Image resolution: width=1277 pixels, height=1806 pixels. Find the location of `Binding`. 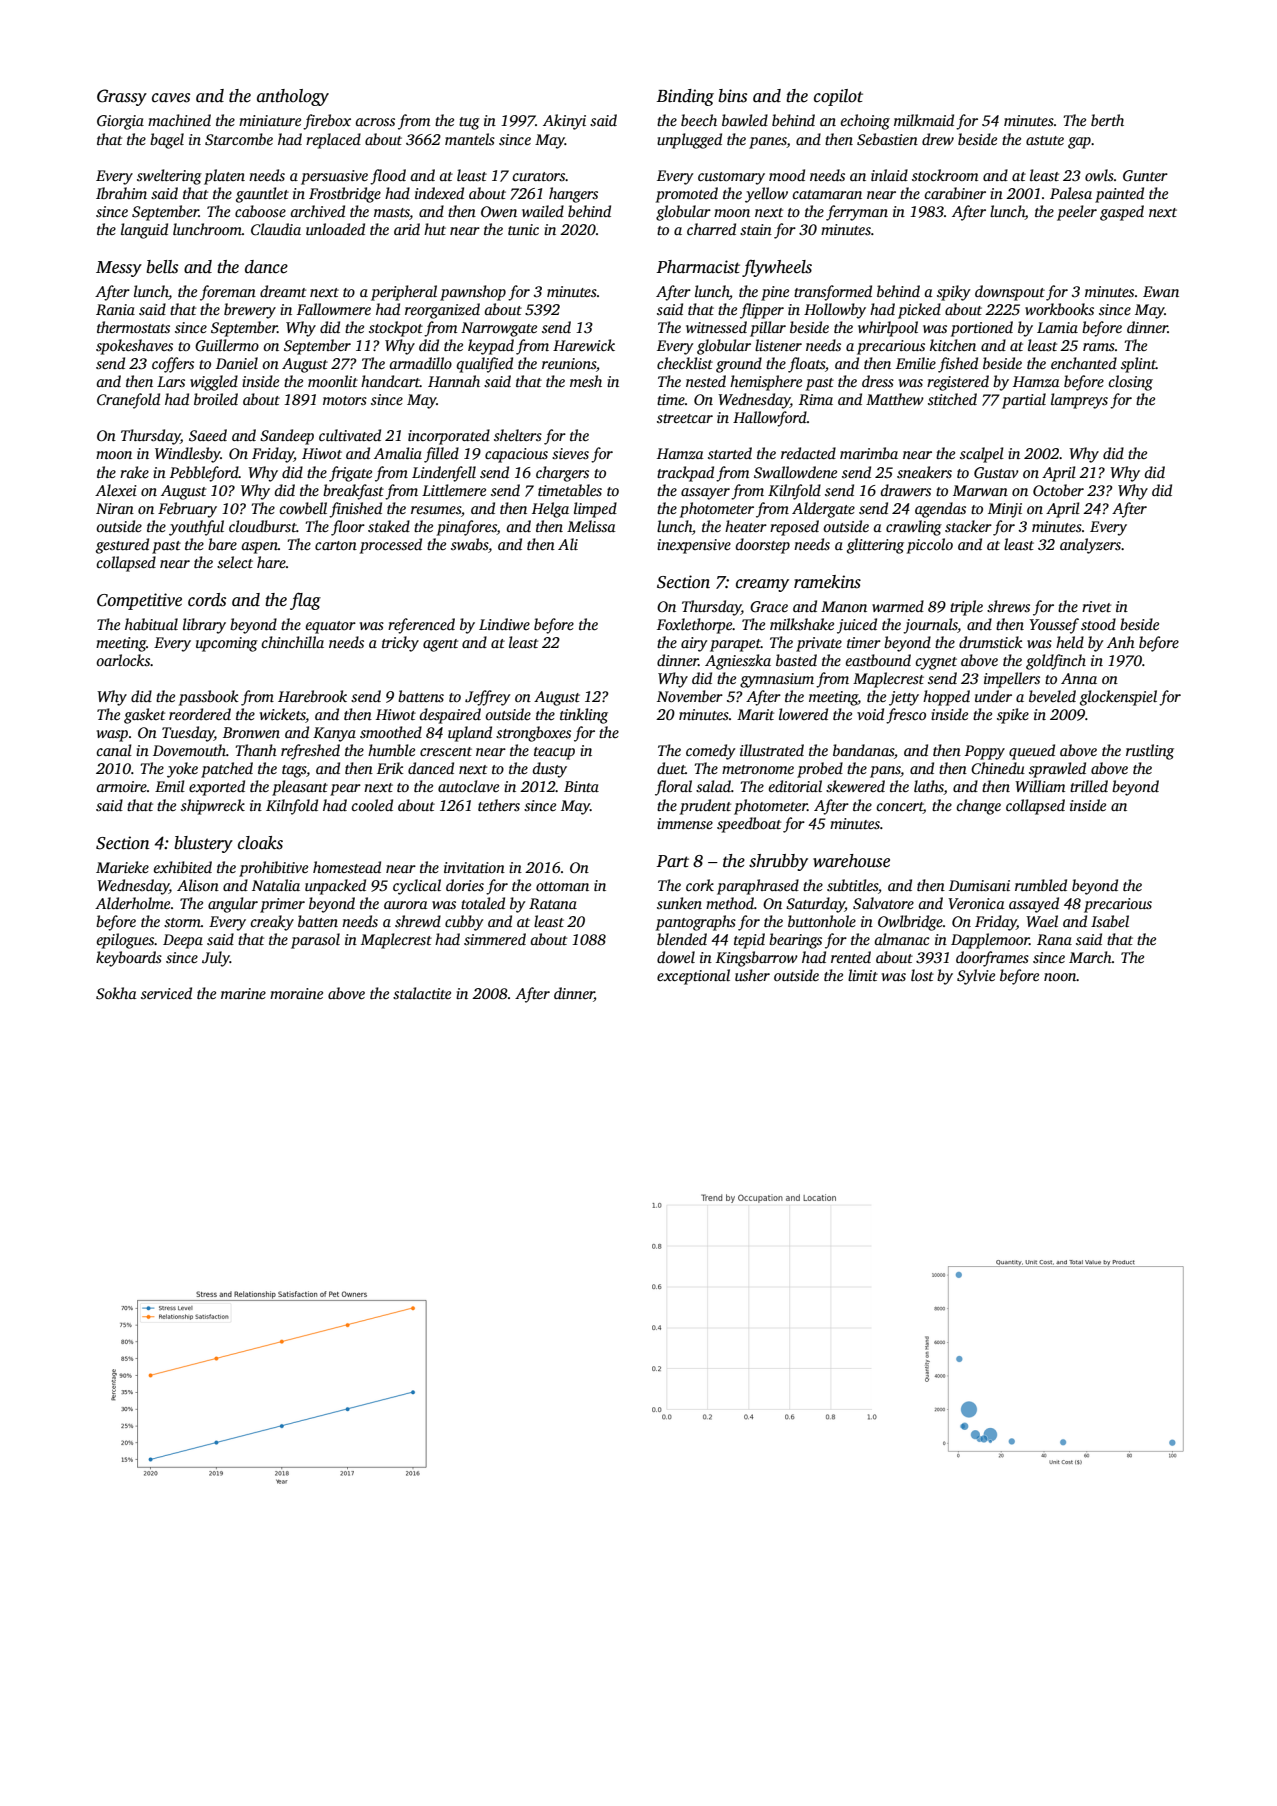

Binding is located at coordinates (685, 97).
